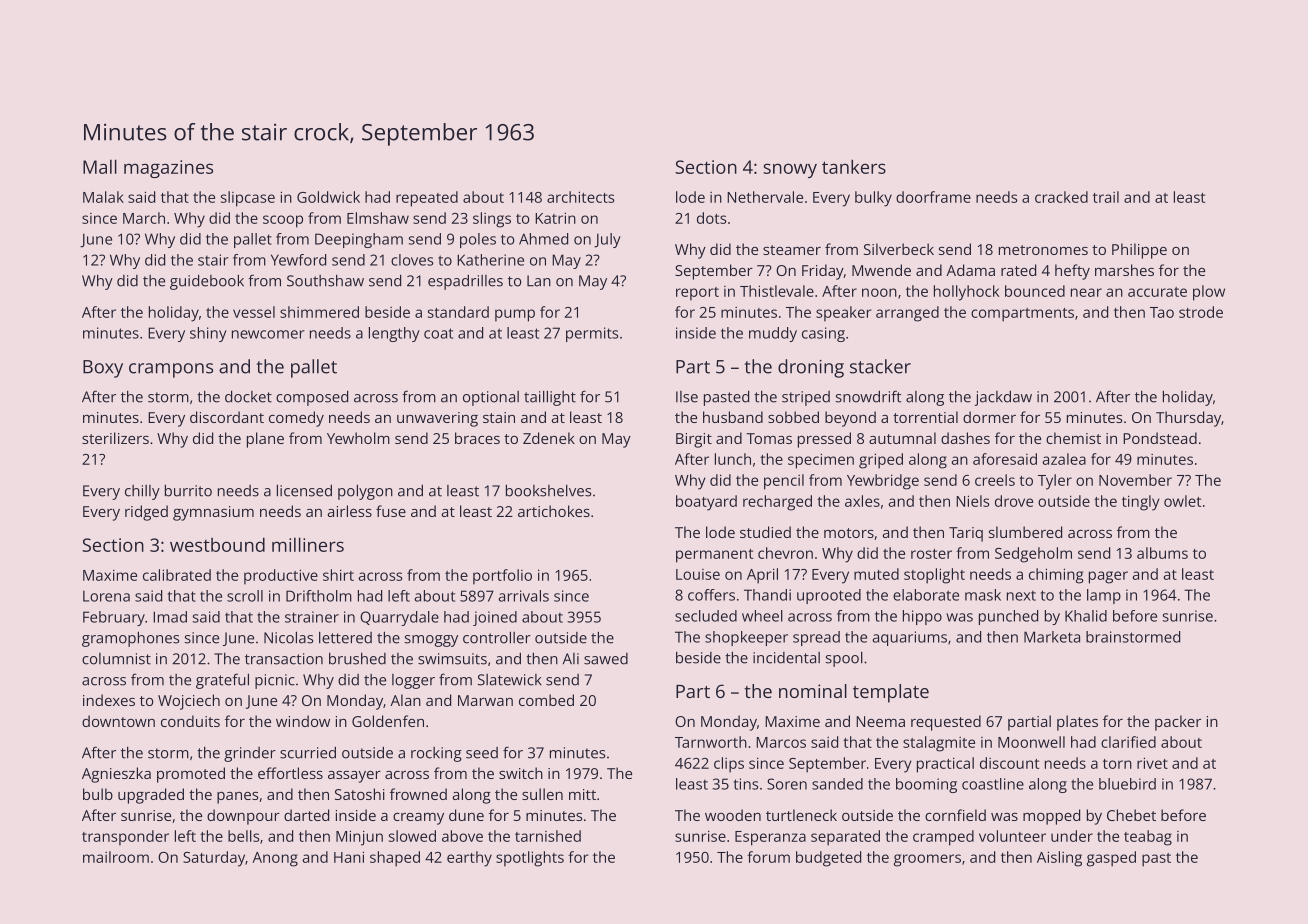 This screenshot has height=924, width=1308. What do you see at coordinates (521, 773) in the screenshot?
I see `switch` at bounding box center [521, 773].
